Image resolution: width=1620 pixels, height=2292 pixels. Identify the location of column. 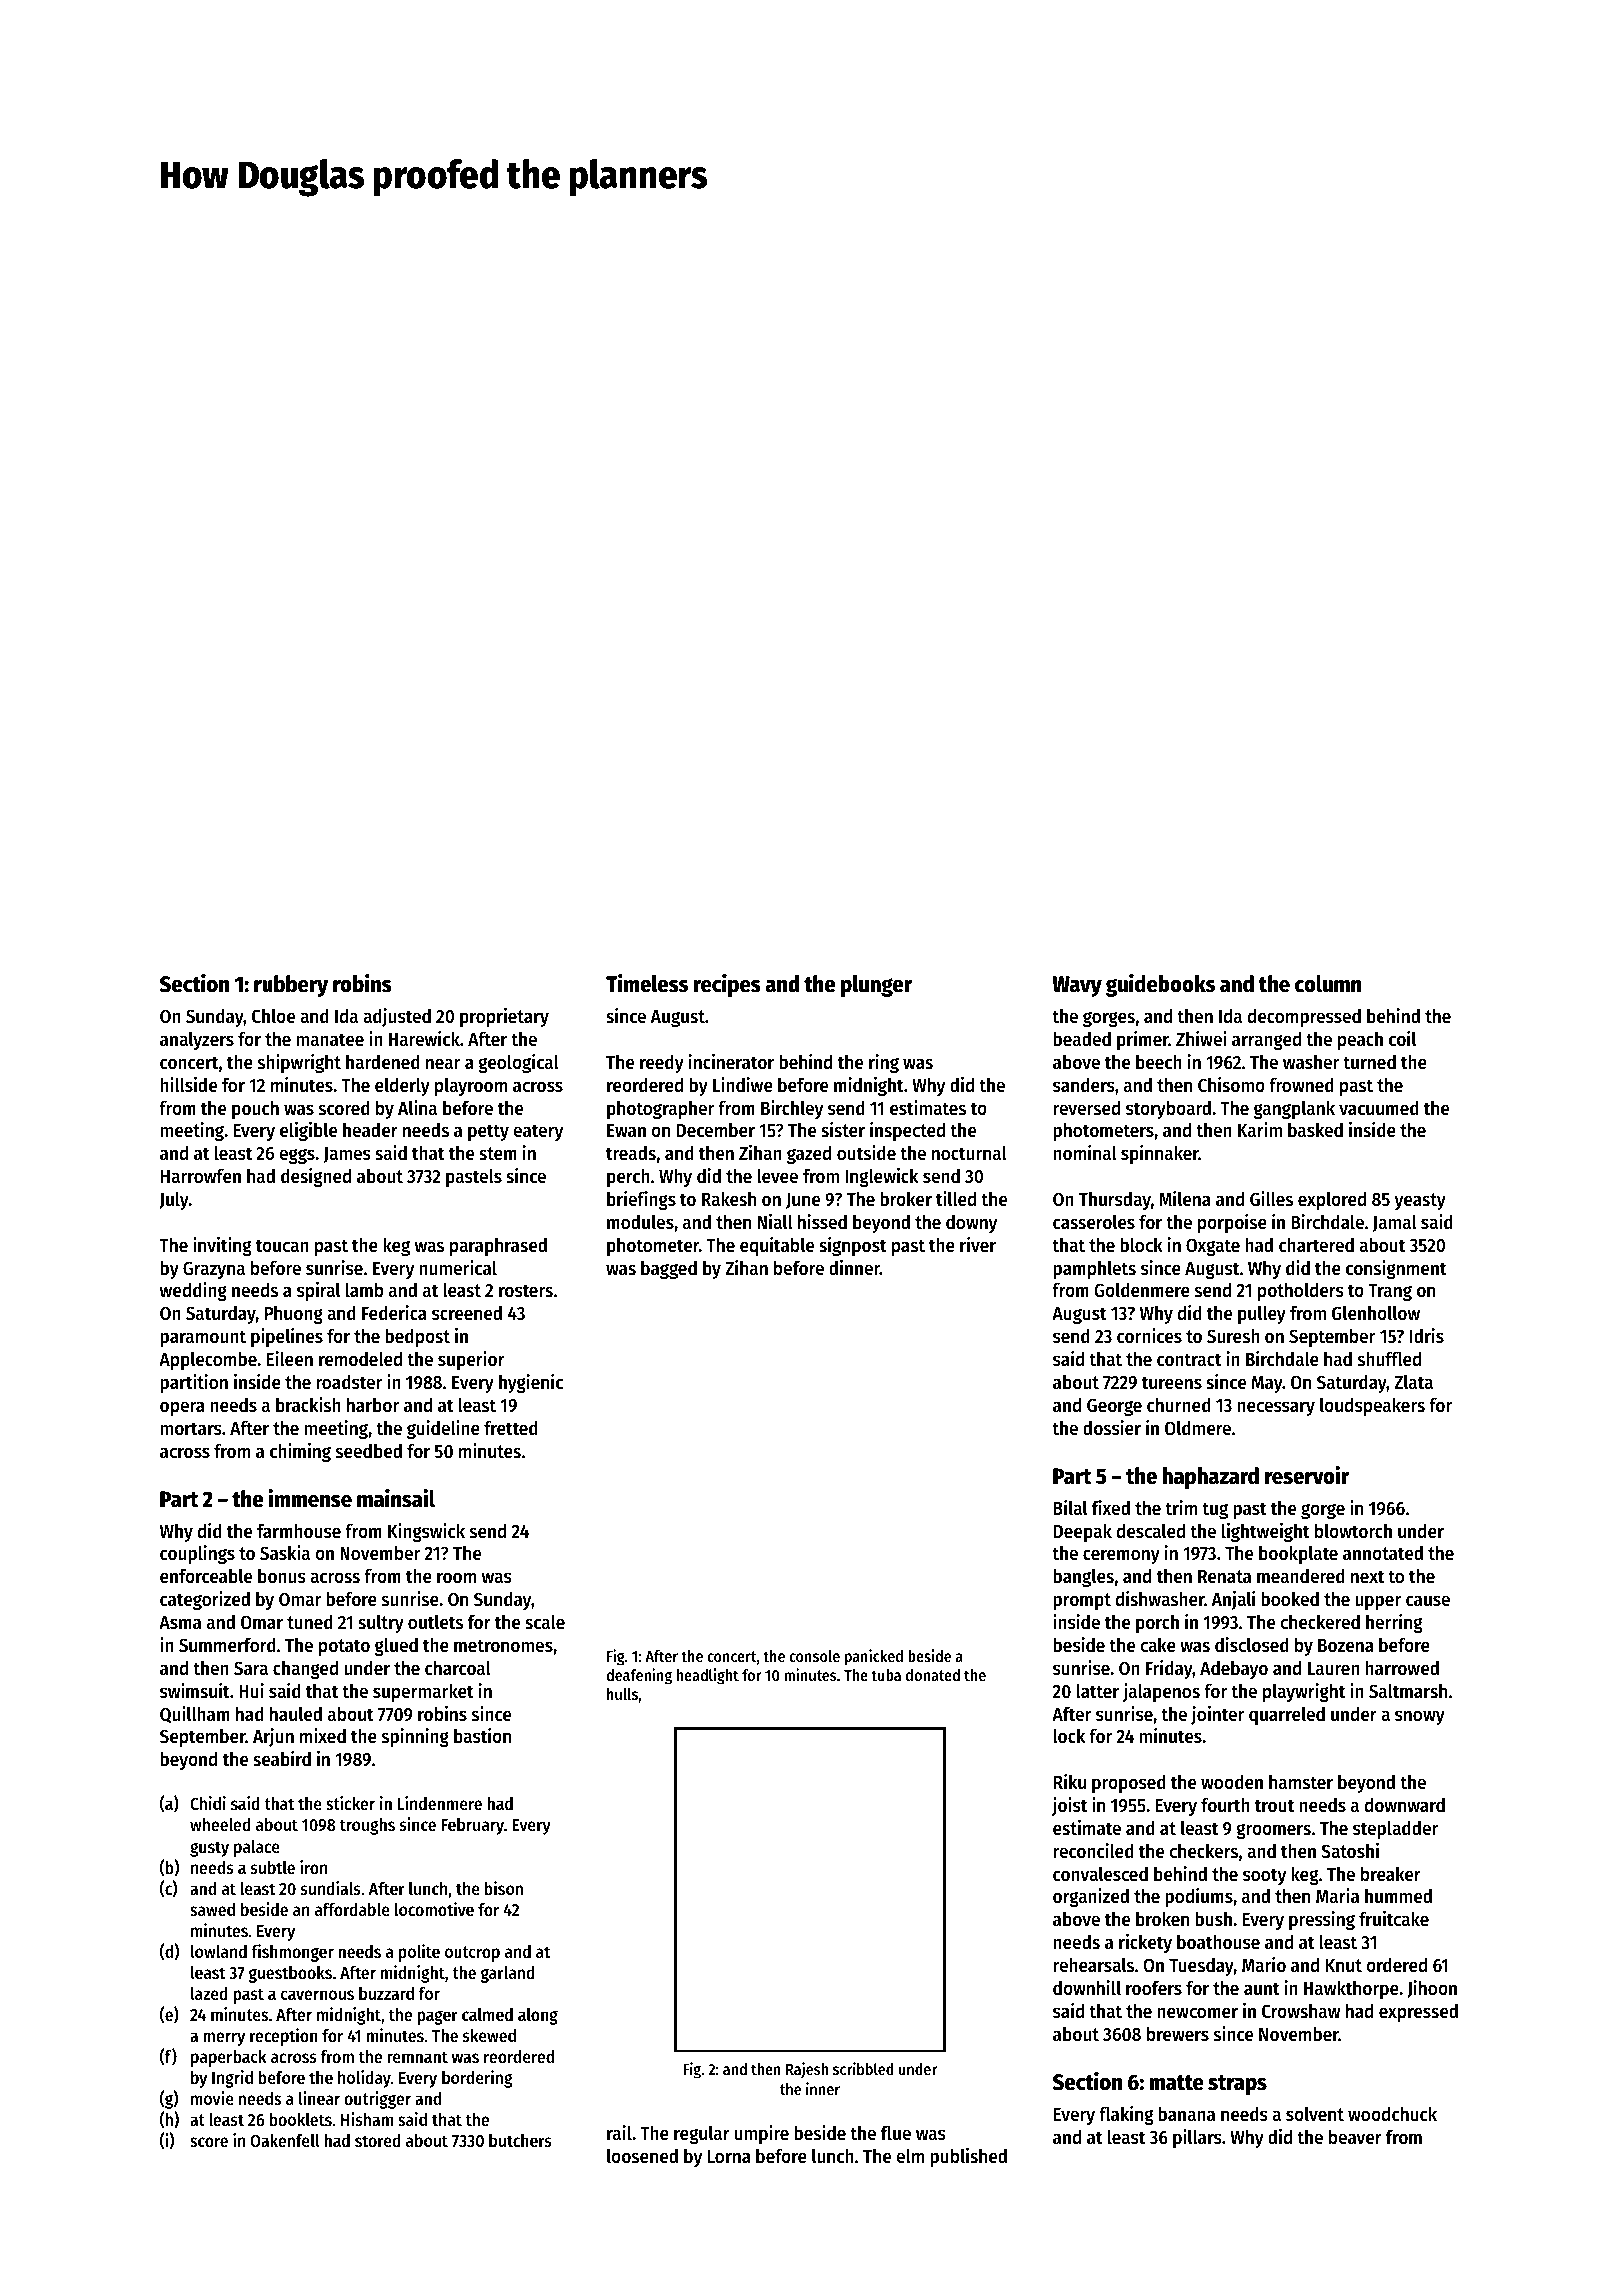
(1328, 984).
